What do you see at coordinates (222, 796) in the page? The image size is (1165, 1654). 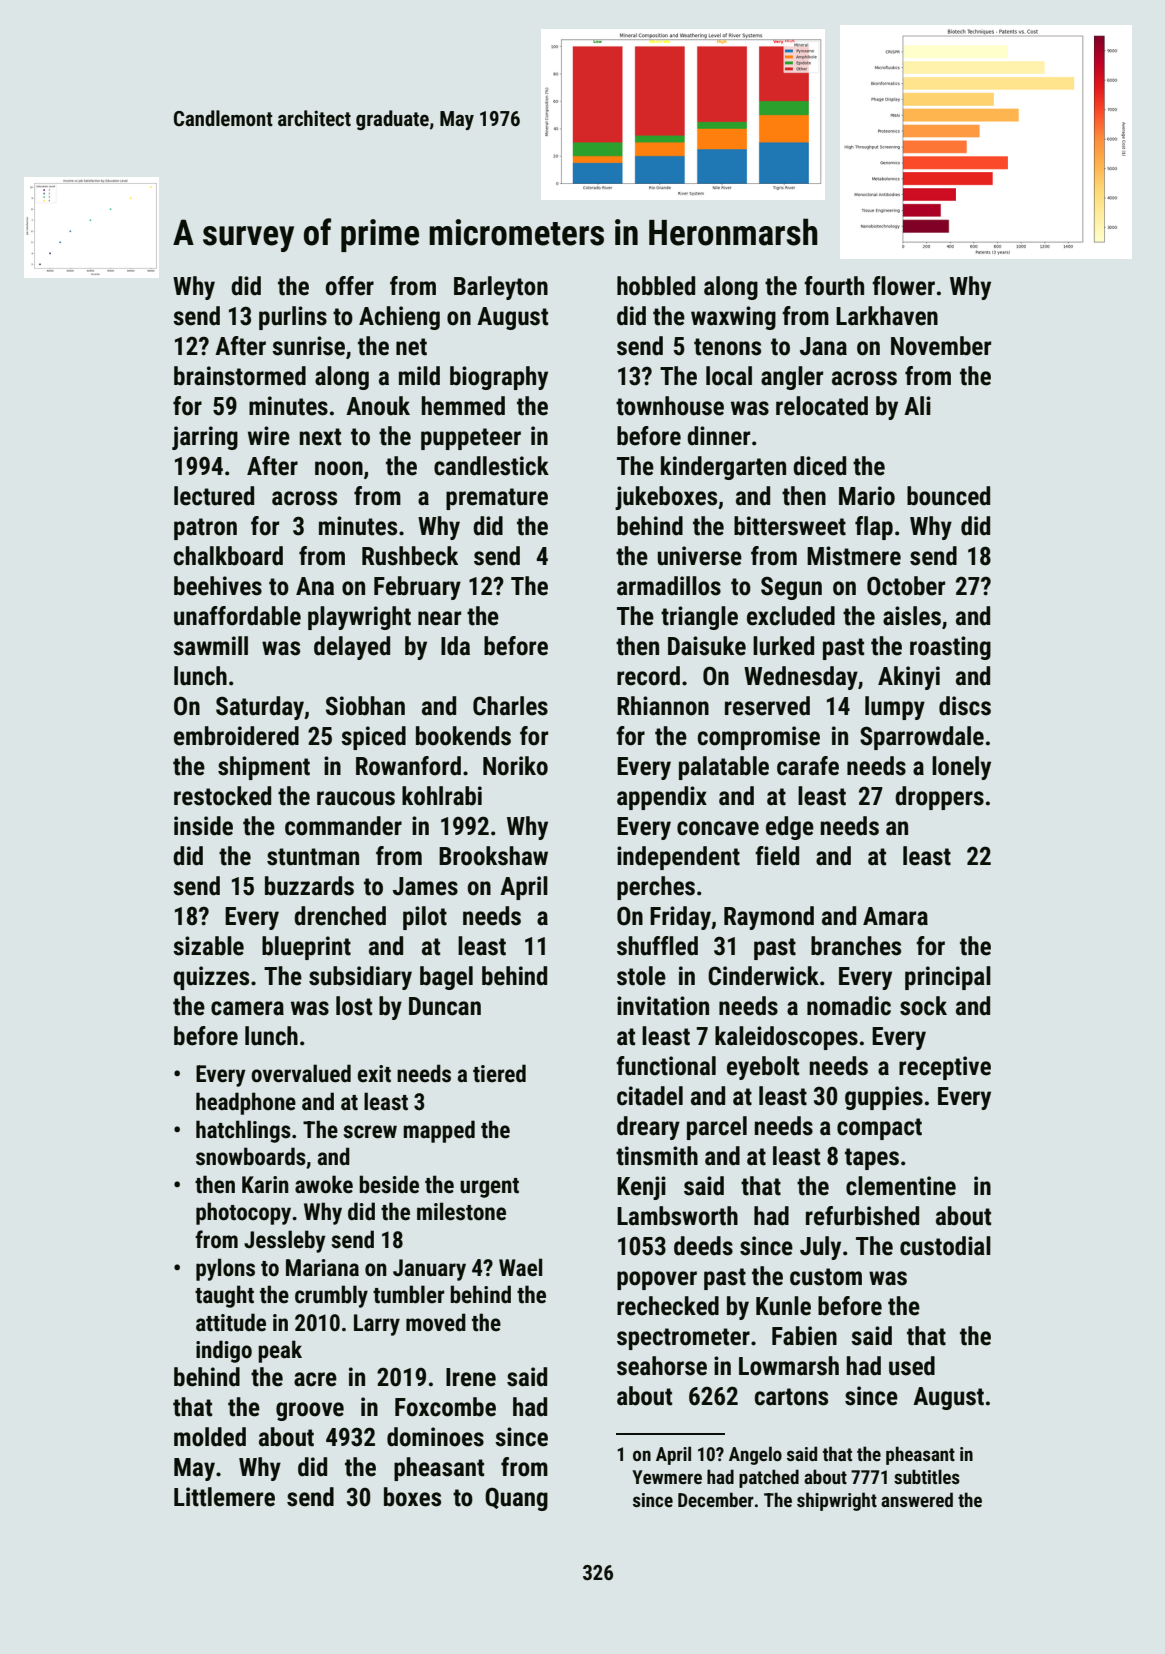 I see `restocked` at bounding box center [222, 796].
